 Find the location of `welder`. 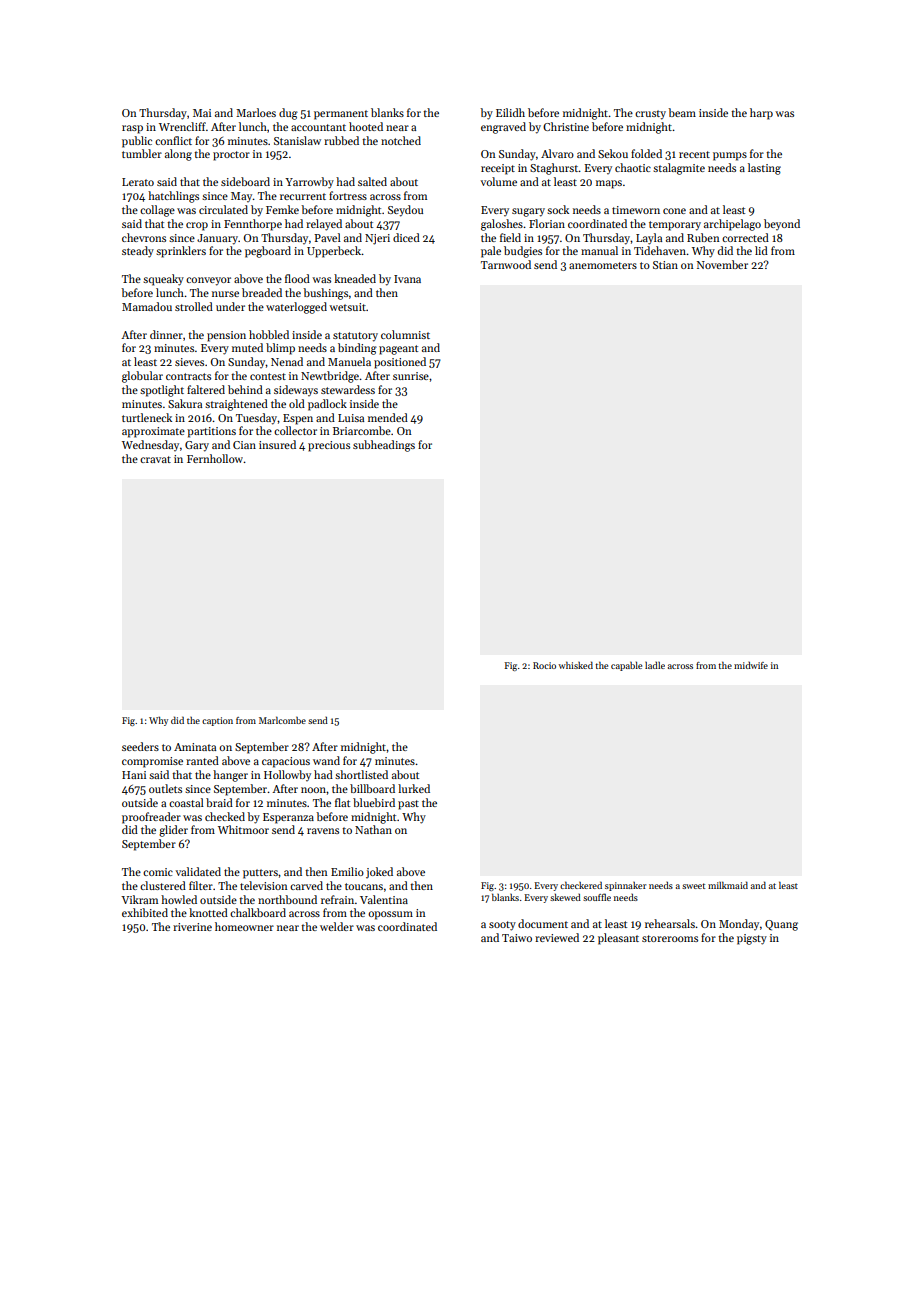

welder is located at coordinates (337, 926).
